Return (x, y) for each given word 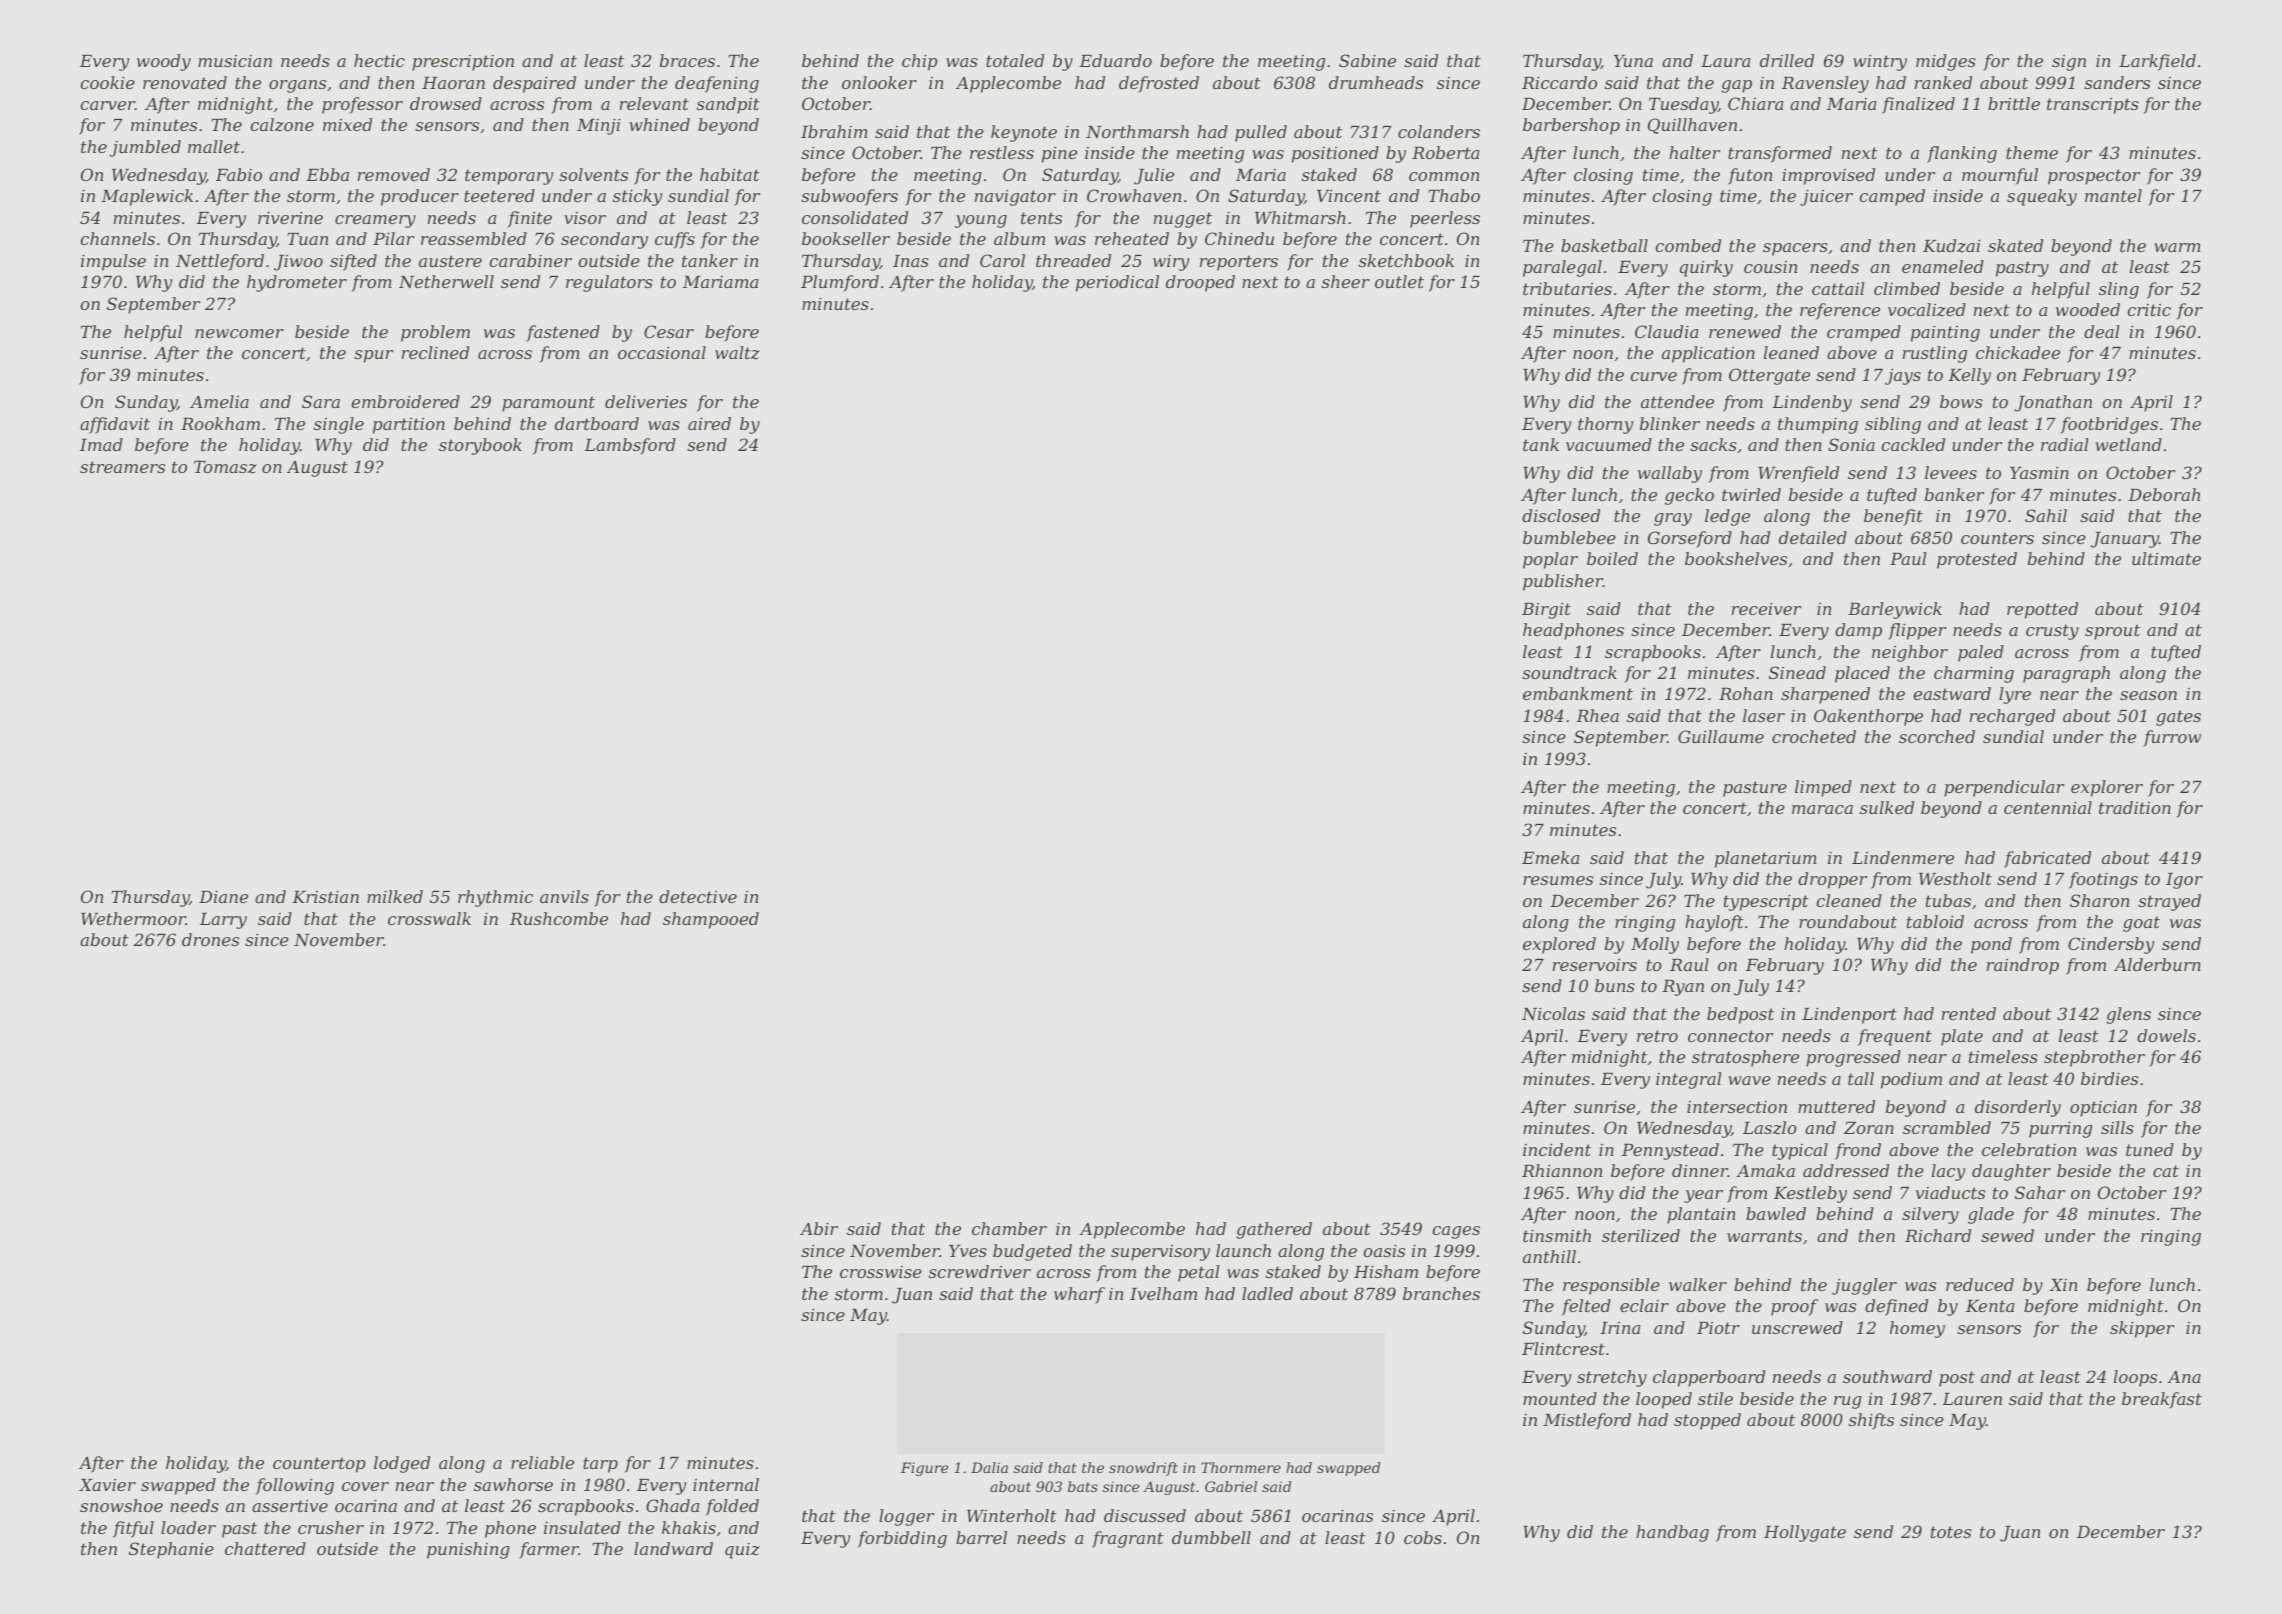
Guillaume (1721, 736)
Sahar (2040, 1192)
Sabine (1367, 60)
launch (1243, 1250)
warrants (1764, 1236)
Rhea (1597, 715)
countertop (319, 1465)
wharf (1079, 1295)
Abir (819, 1228)
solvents (593, 174)
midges (1946, 62)
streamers (122, 467)
